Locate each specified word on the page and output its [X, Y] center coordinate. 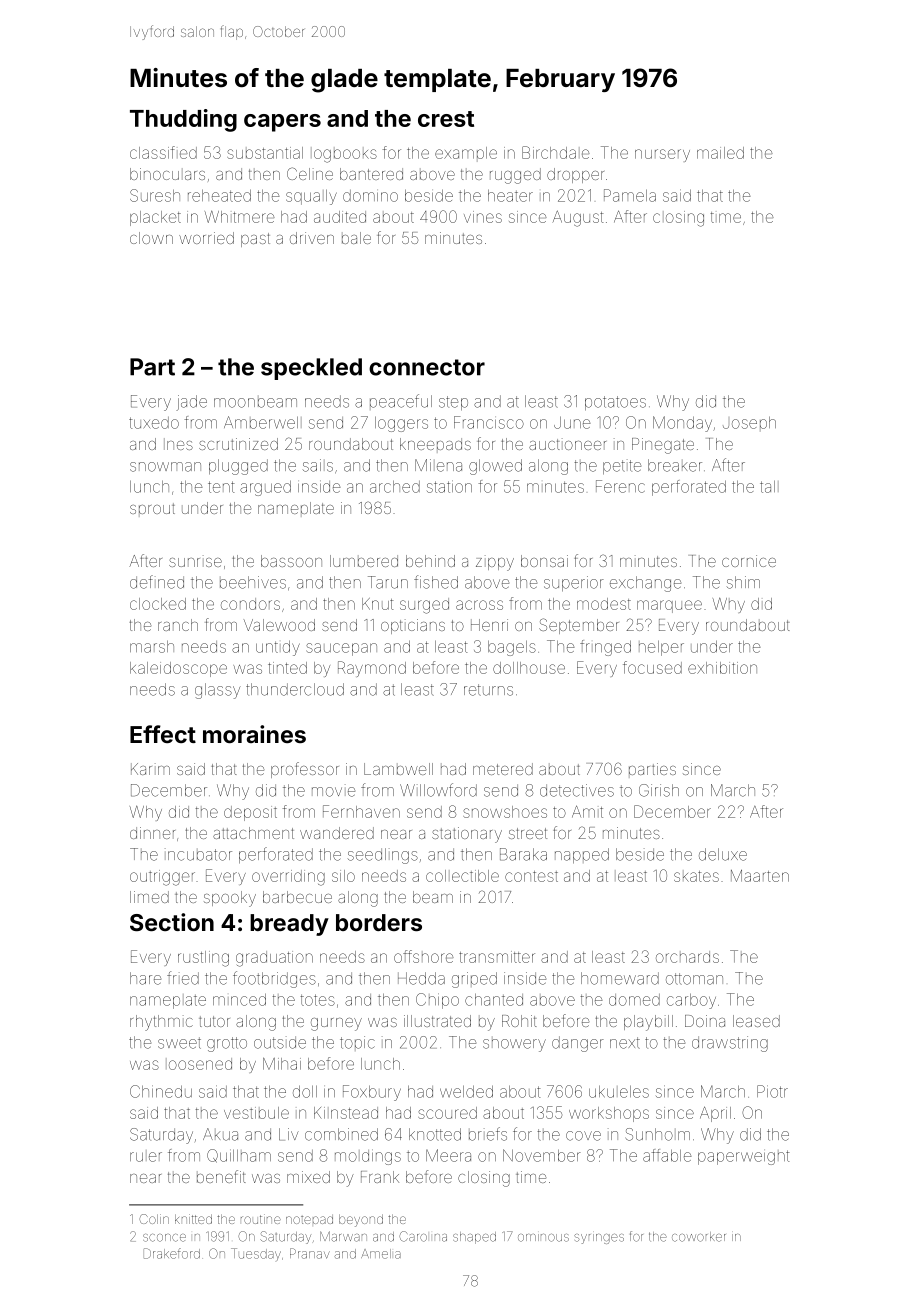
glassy [218, 691]
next [625, 1043]
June [572, 423]
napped [582, 855]
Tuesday [256, 1254]
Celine [310, 173]
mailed [720, 153]
